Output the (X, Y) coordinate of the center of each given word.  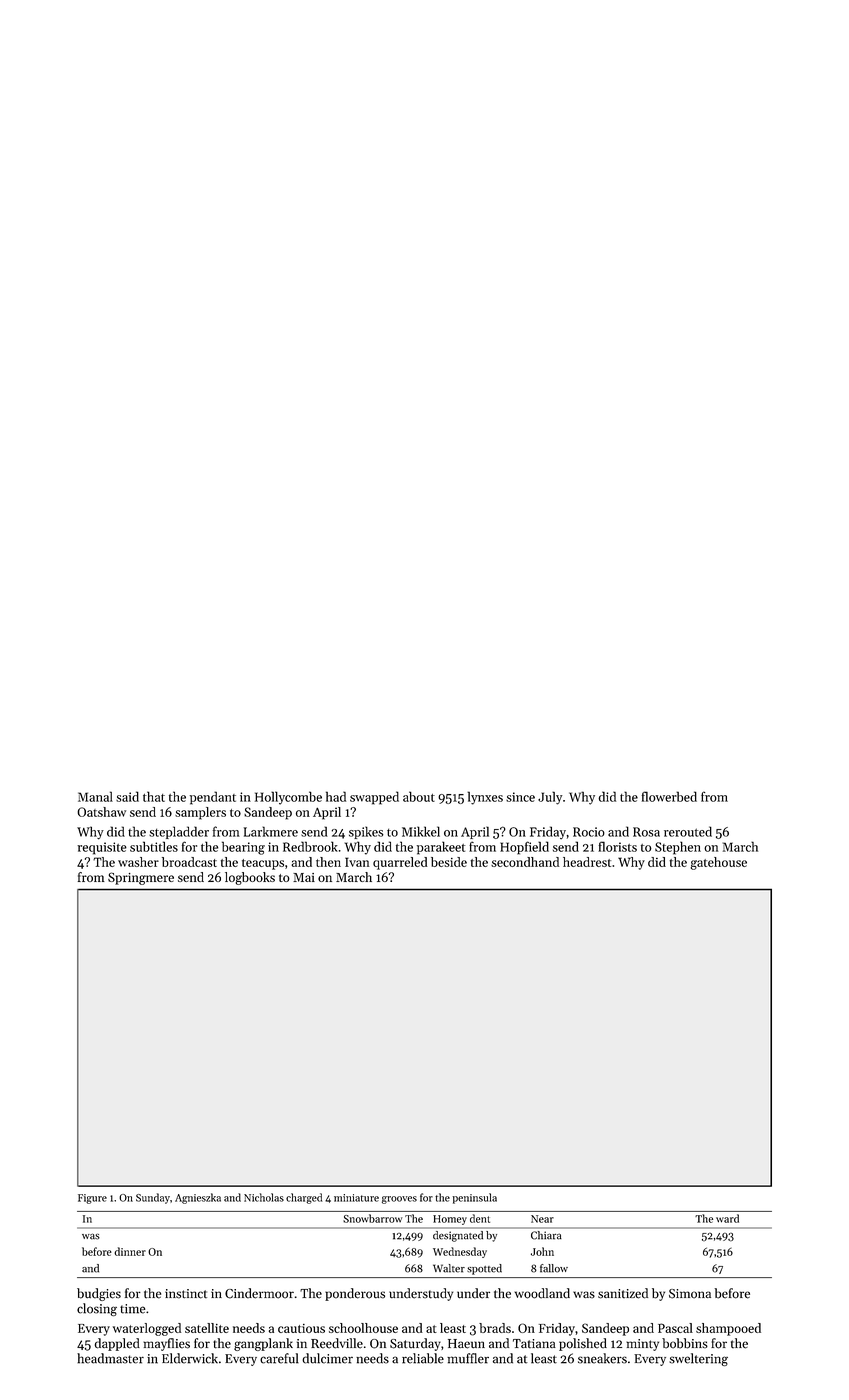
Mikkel (421, 831)
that (154, 796)
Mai (304, 877)
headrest (587, 862)
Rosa (646, 832)
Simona (690, 1294)
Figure (92, 1199)
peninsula (474, 1198)
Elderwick (190, 1358)
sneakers (602, 1358)
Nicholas (264, 1197)
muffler (468, 1358)
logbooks (250, 878)
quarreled (400, 863)
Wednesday (460, 1252)
